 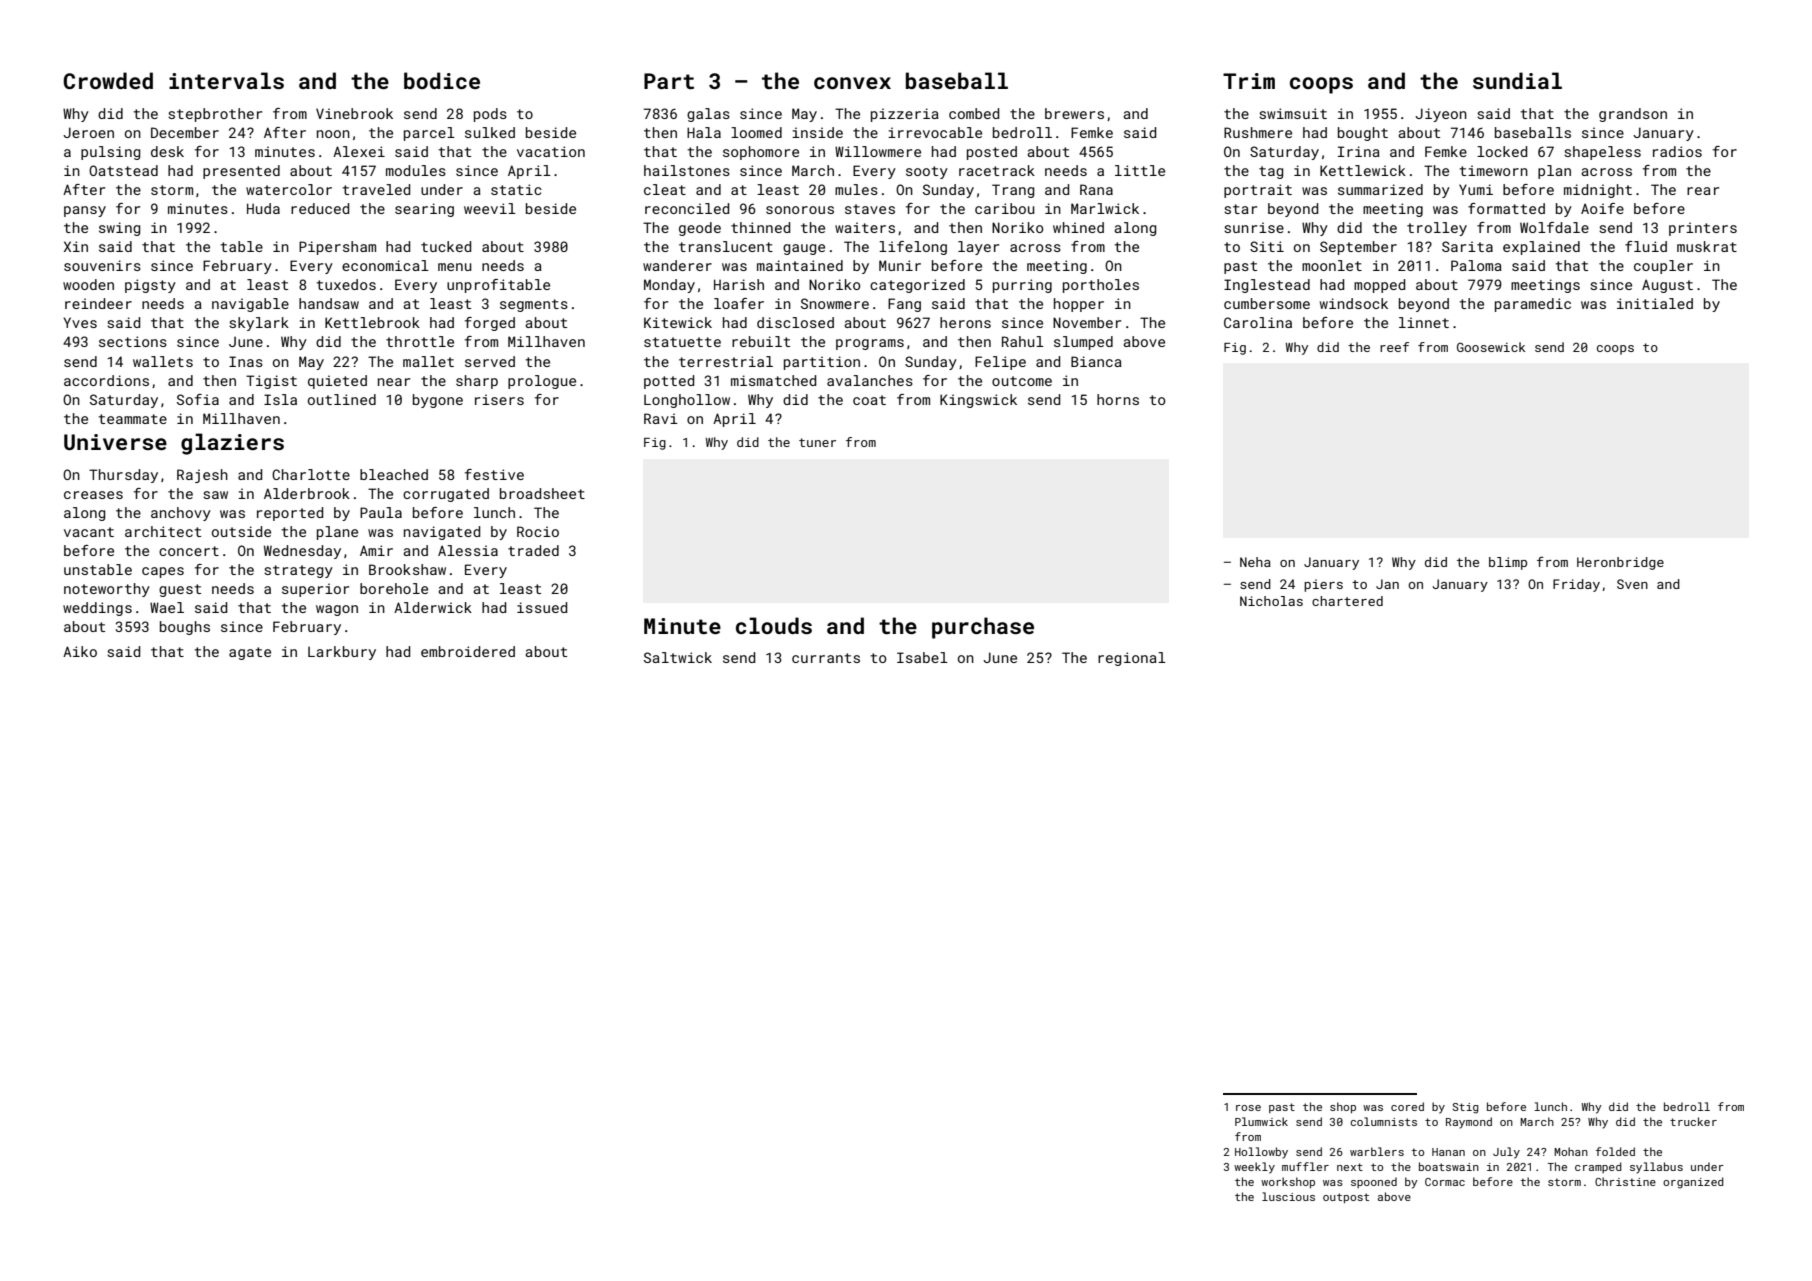 I want to click on intervals, so click(x=226, y=80).
